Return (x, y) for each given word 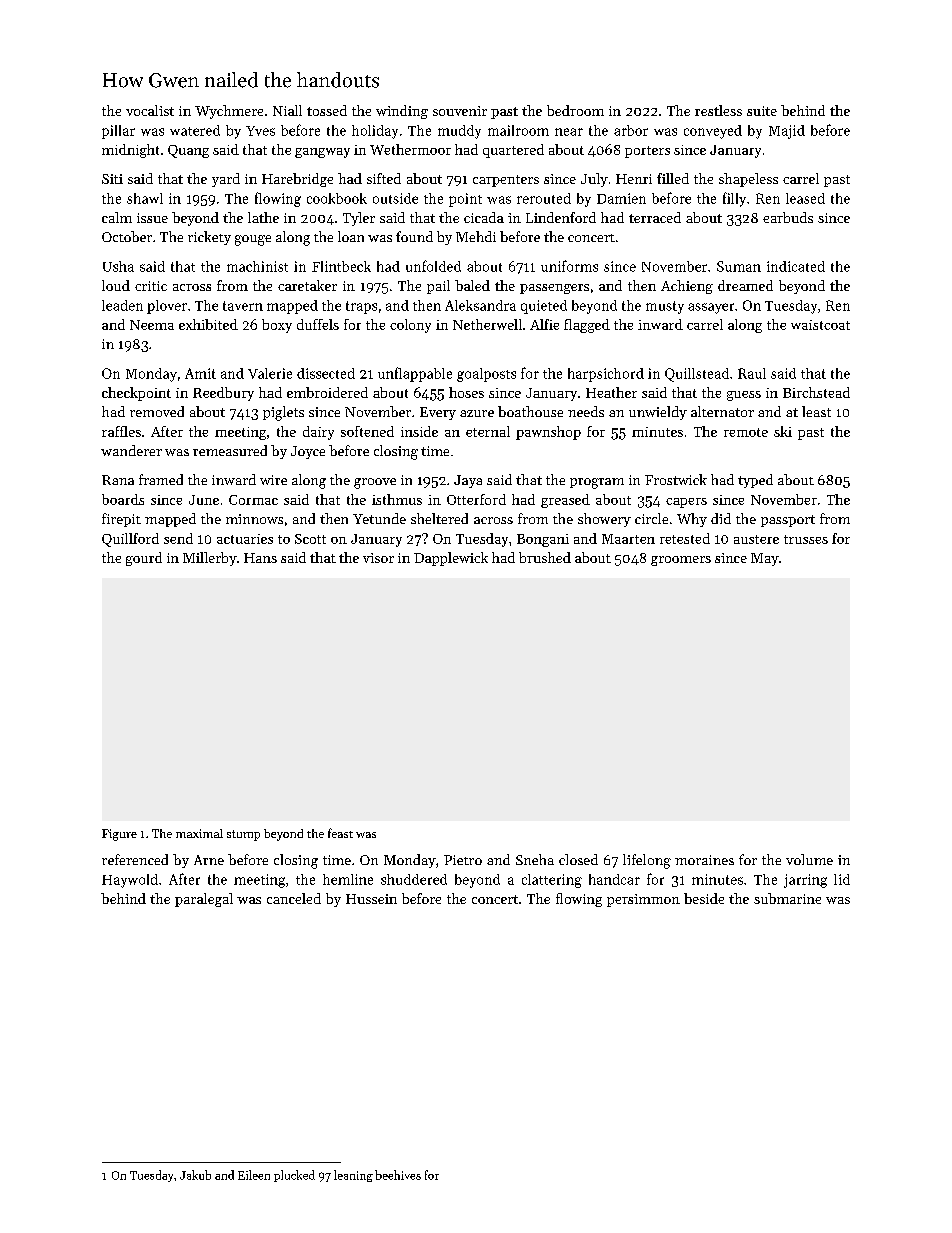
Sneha (535, 859)
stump (243, 835)
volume (809, 859)
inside (419, 431)
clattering (552, 881)
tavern (243, 306)
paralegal (204, 900)
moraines (704, 860)
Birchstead (816, 392)
